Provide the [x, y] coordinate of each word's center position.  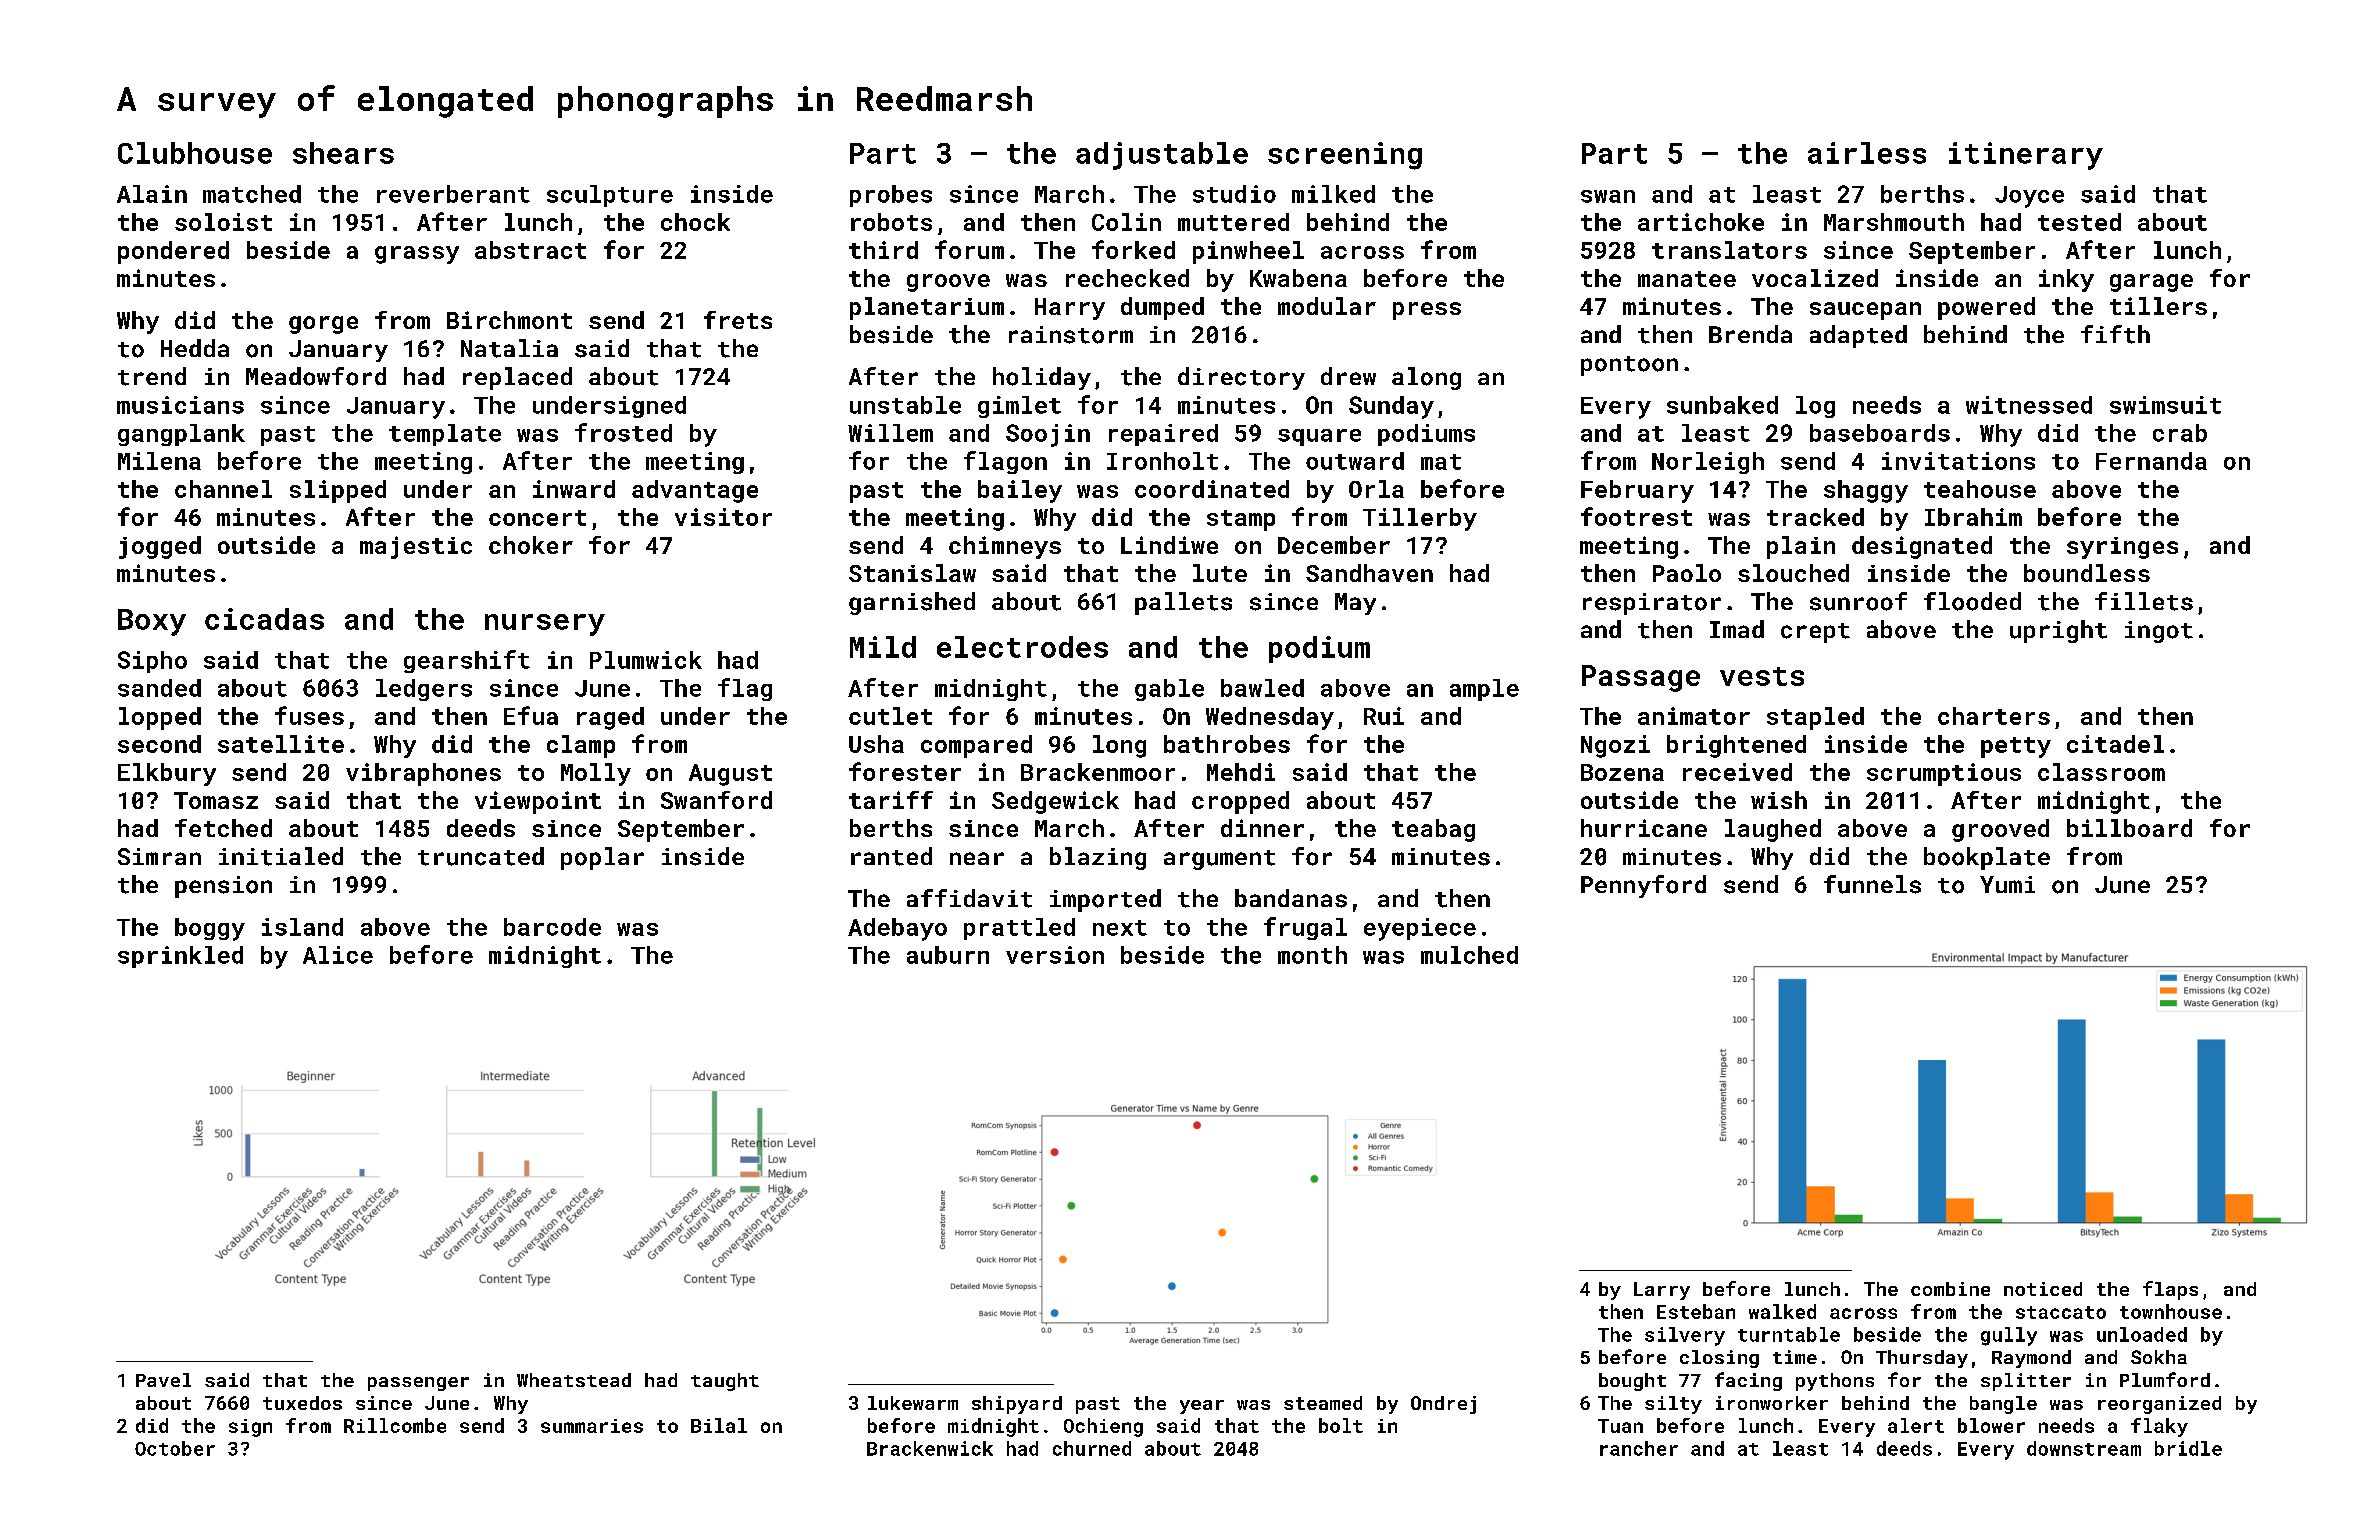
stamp [1241, 520]
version [1055, 955]
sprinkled [180, 957]
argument [1219, 860]
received [1737, 772]
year [1202, 1407]
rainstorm [1071, 335]
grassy [417, 255]
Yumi [2007, 884]
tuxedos [302, 1403]
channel [223, 489]
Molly [596, 774]
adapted [1858, 336]
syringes [2122, 548]
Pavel [163, 1380]
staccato [2061, 1312]
